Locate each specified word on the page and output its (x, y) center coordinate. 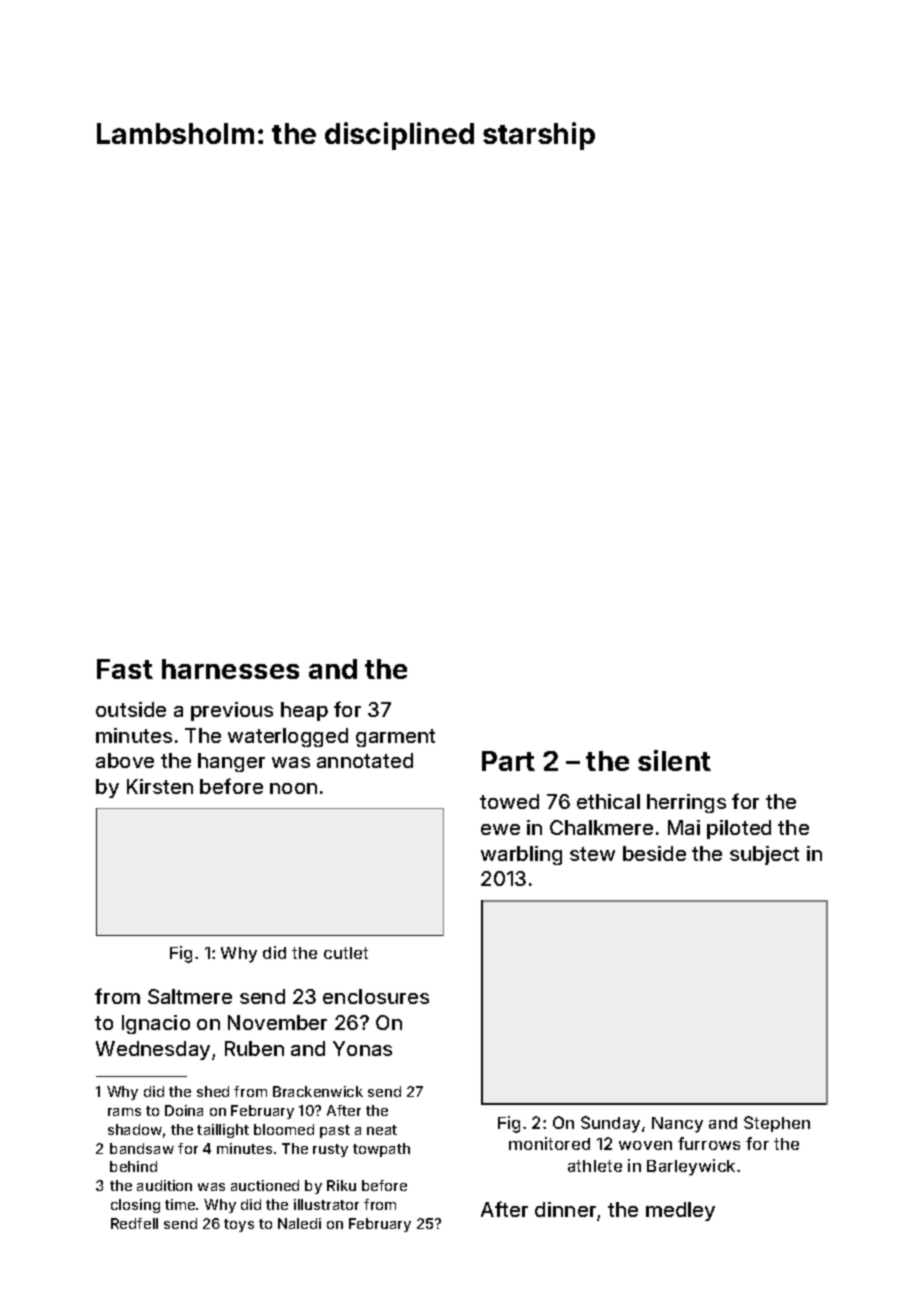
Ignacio (156, 1024)
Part (508, 761)
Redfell (134, 1223)
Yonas (362, 1048)
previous (232, 711)
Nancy (677, 1125)
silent (674, 760)
